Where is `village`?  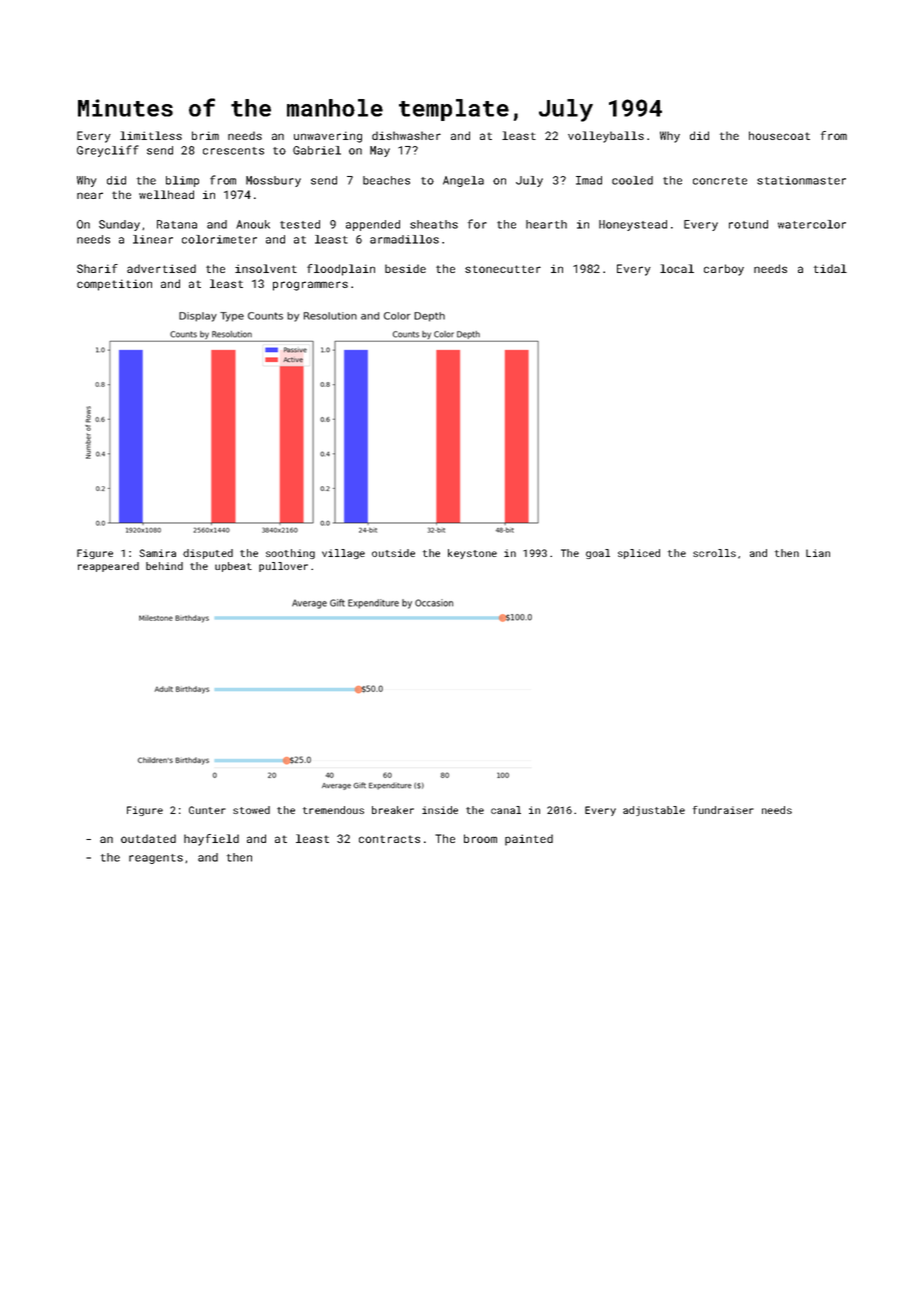
village is located at coordinates (343, 554).
